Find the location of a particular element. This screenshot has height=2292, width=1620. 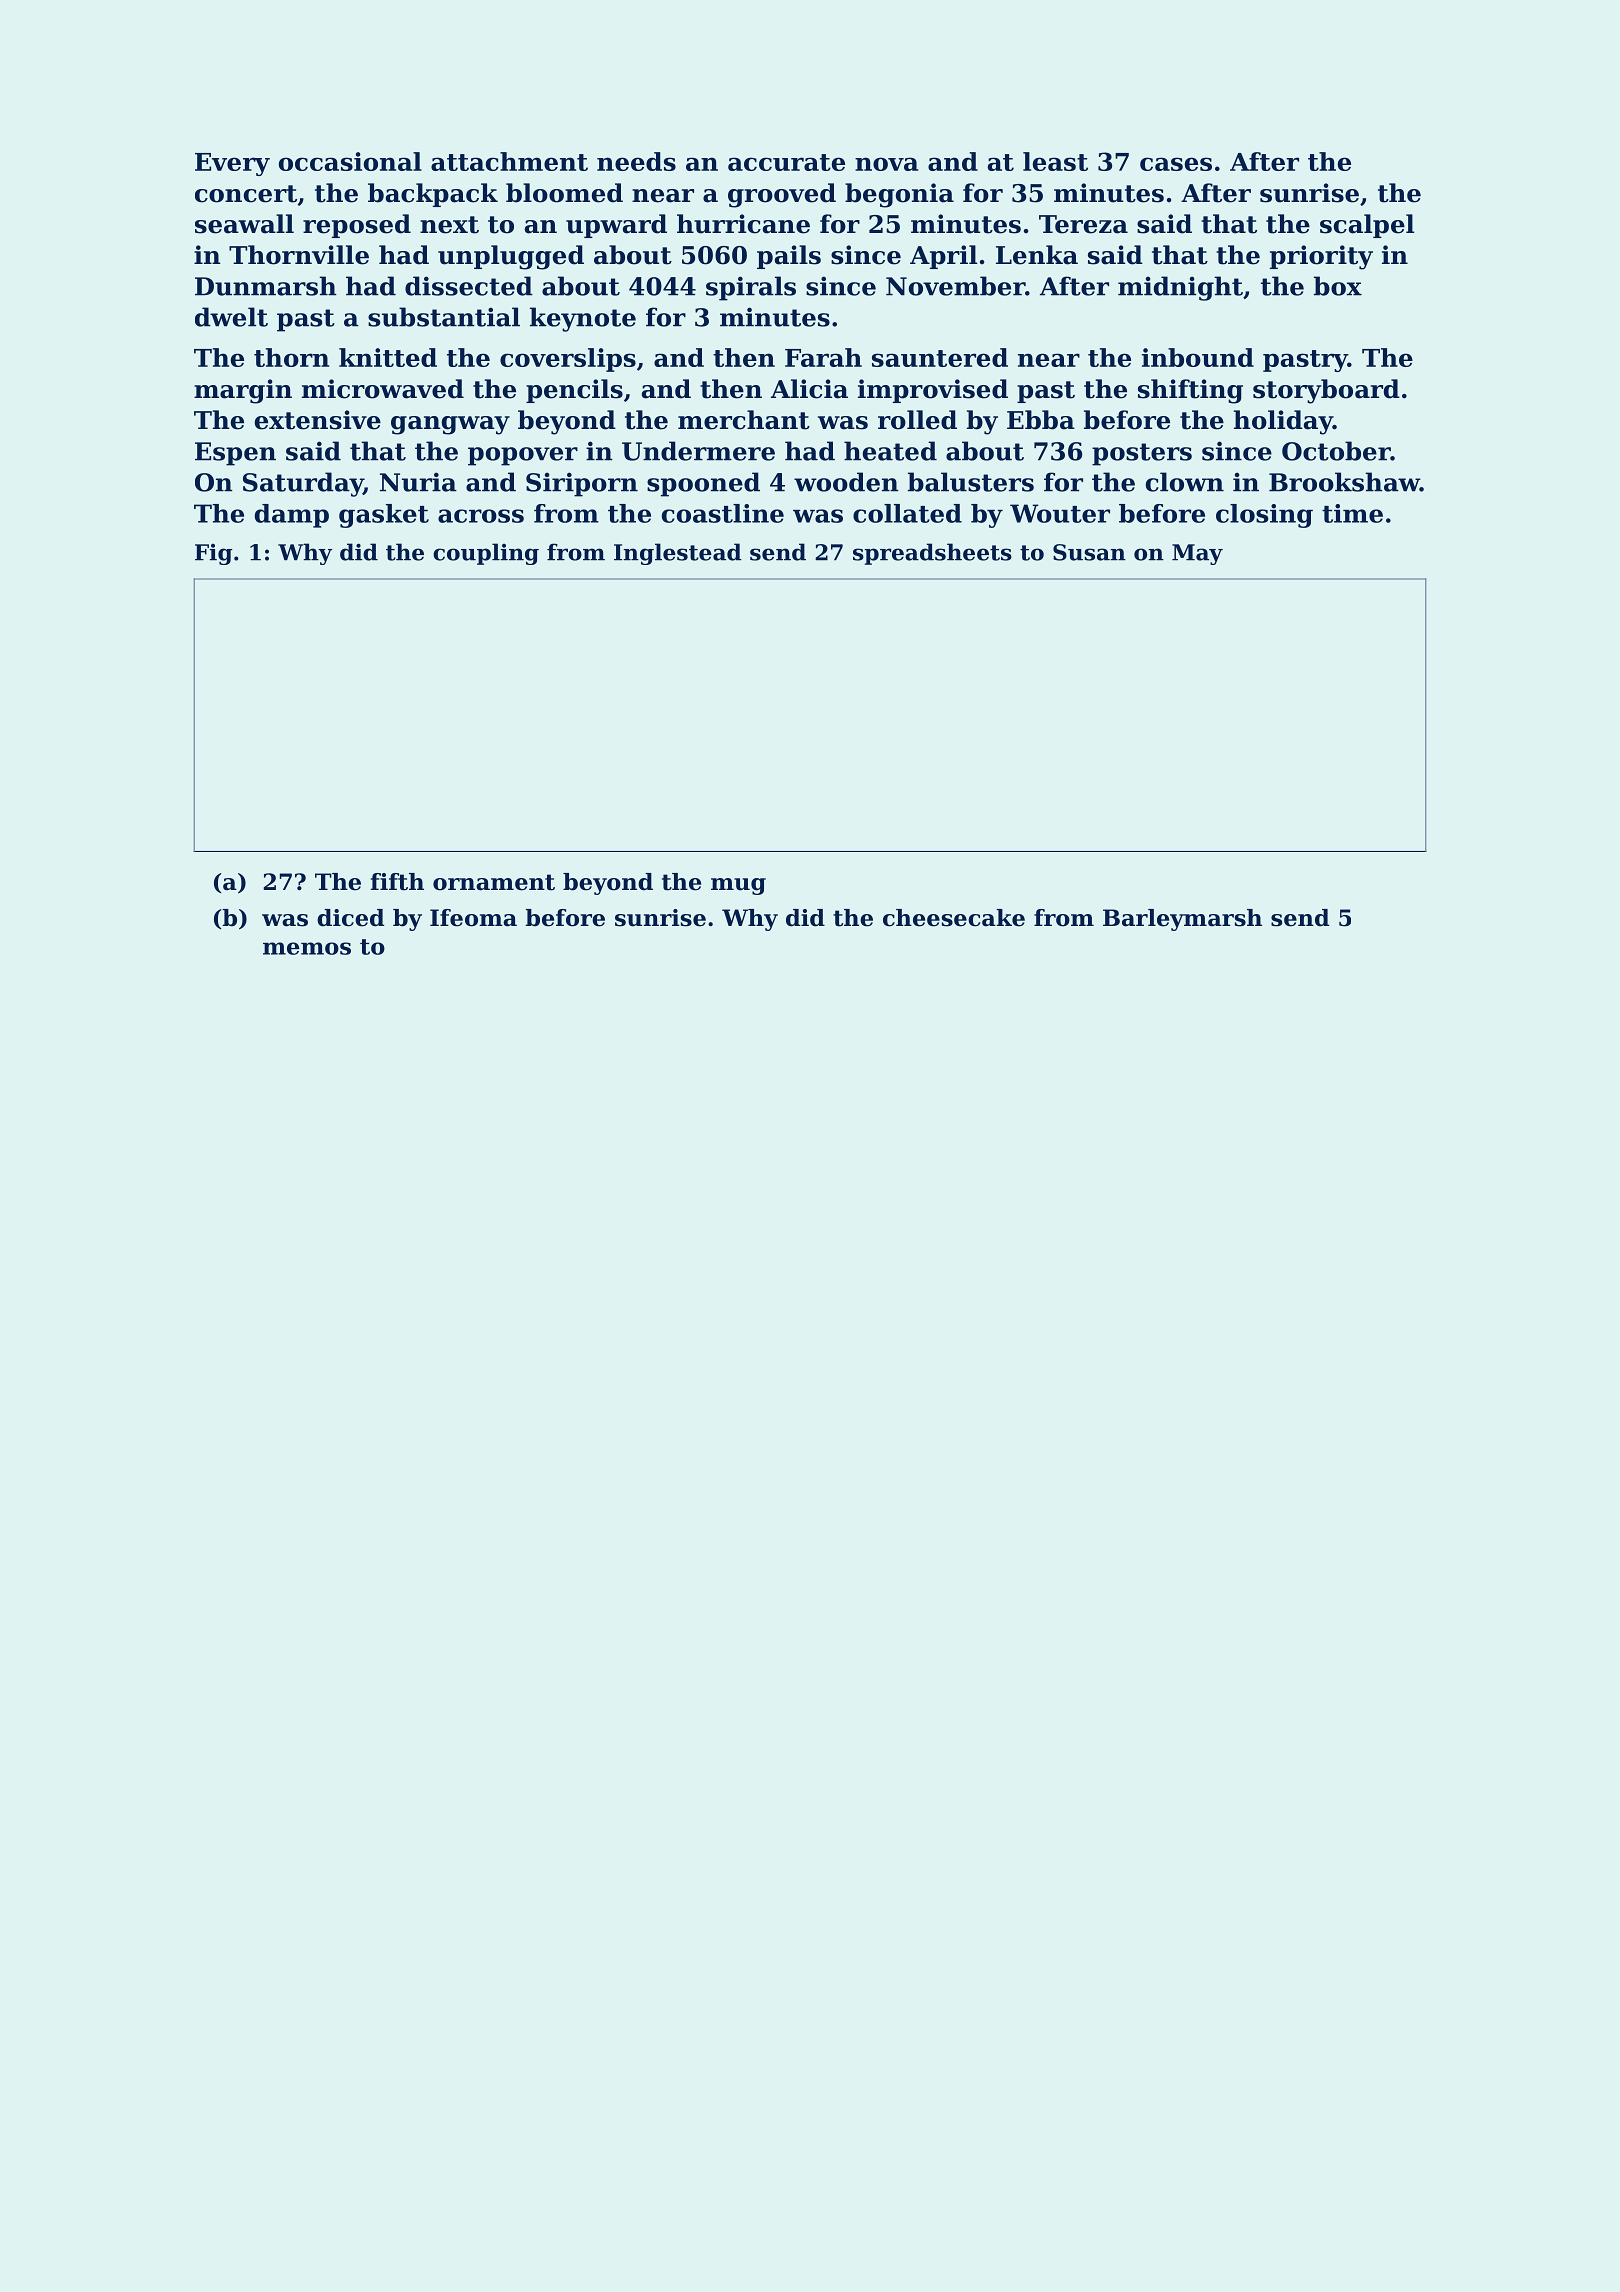

spreadsheets is located at coordinates (932, 554).
